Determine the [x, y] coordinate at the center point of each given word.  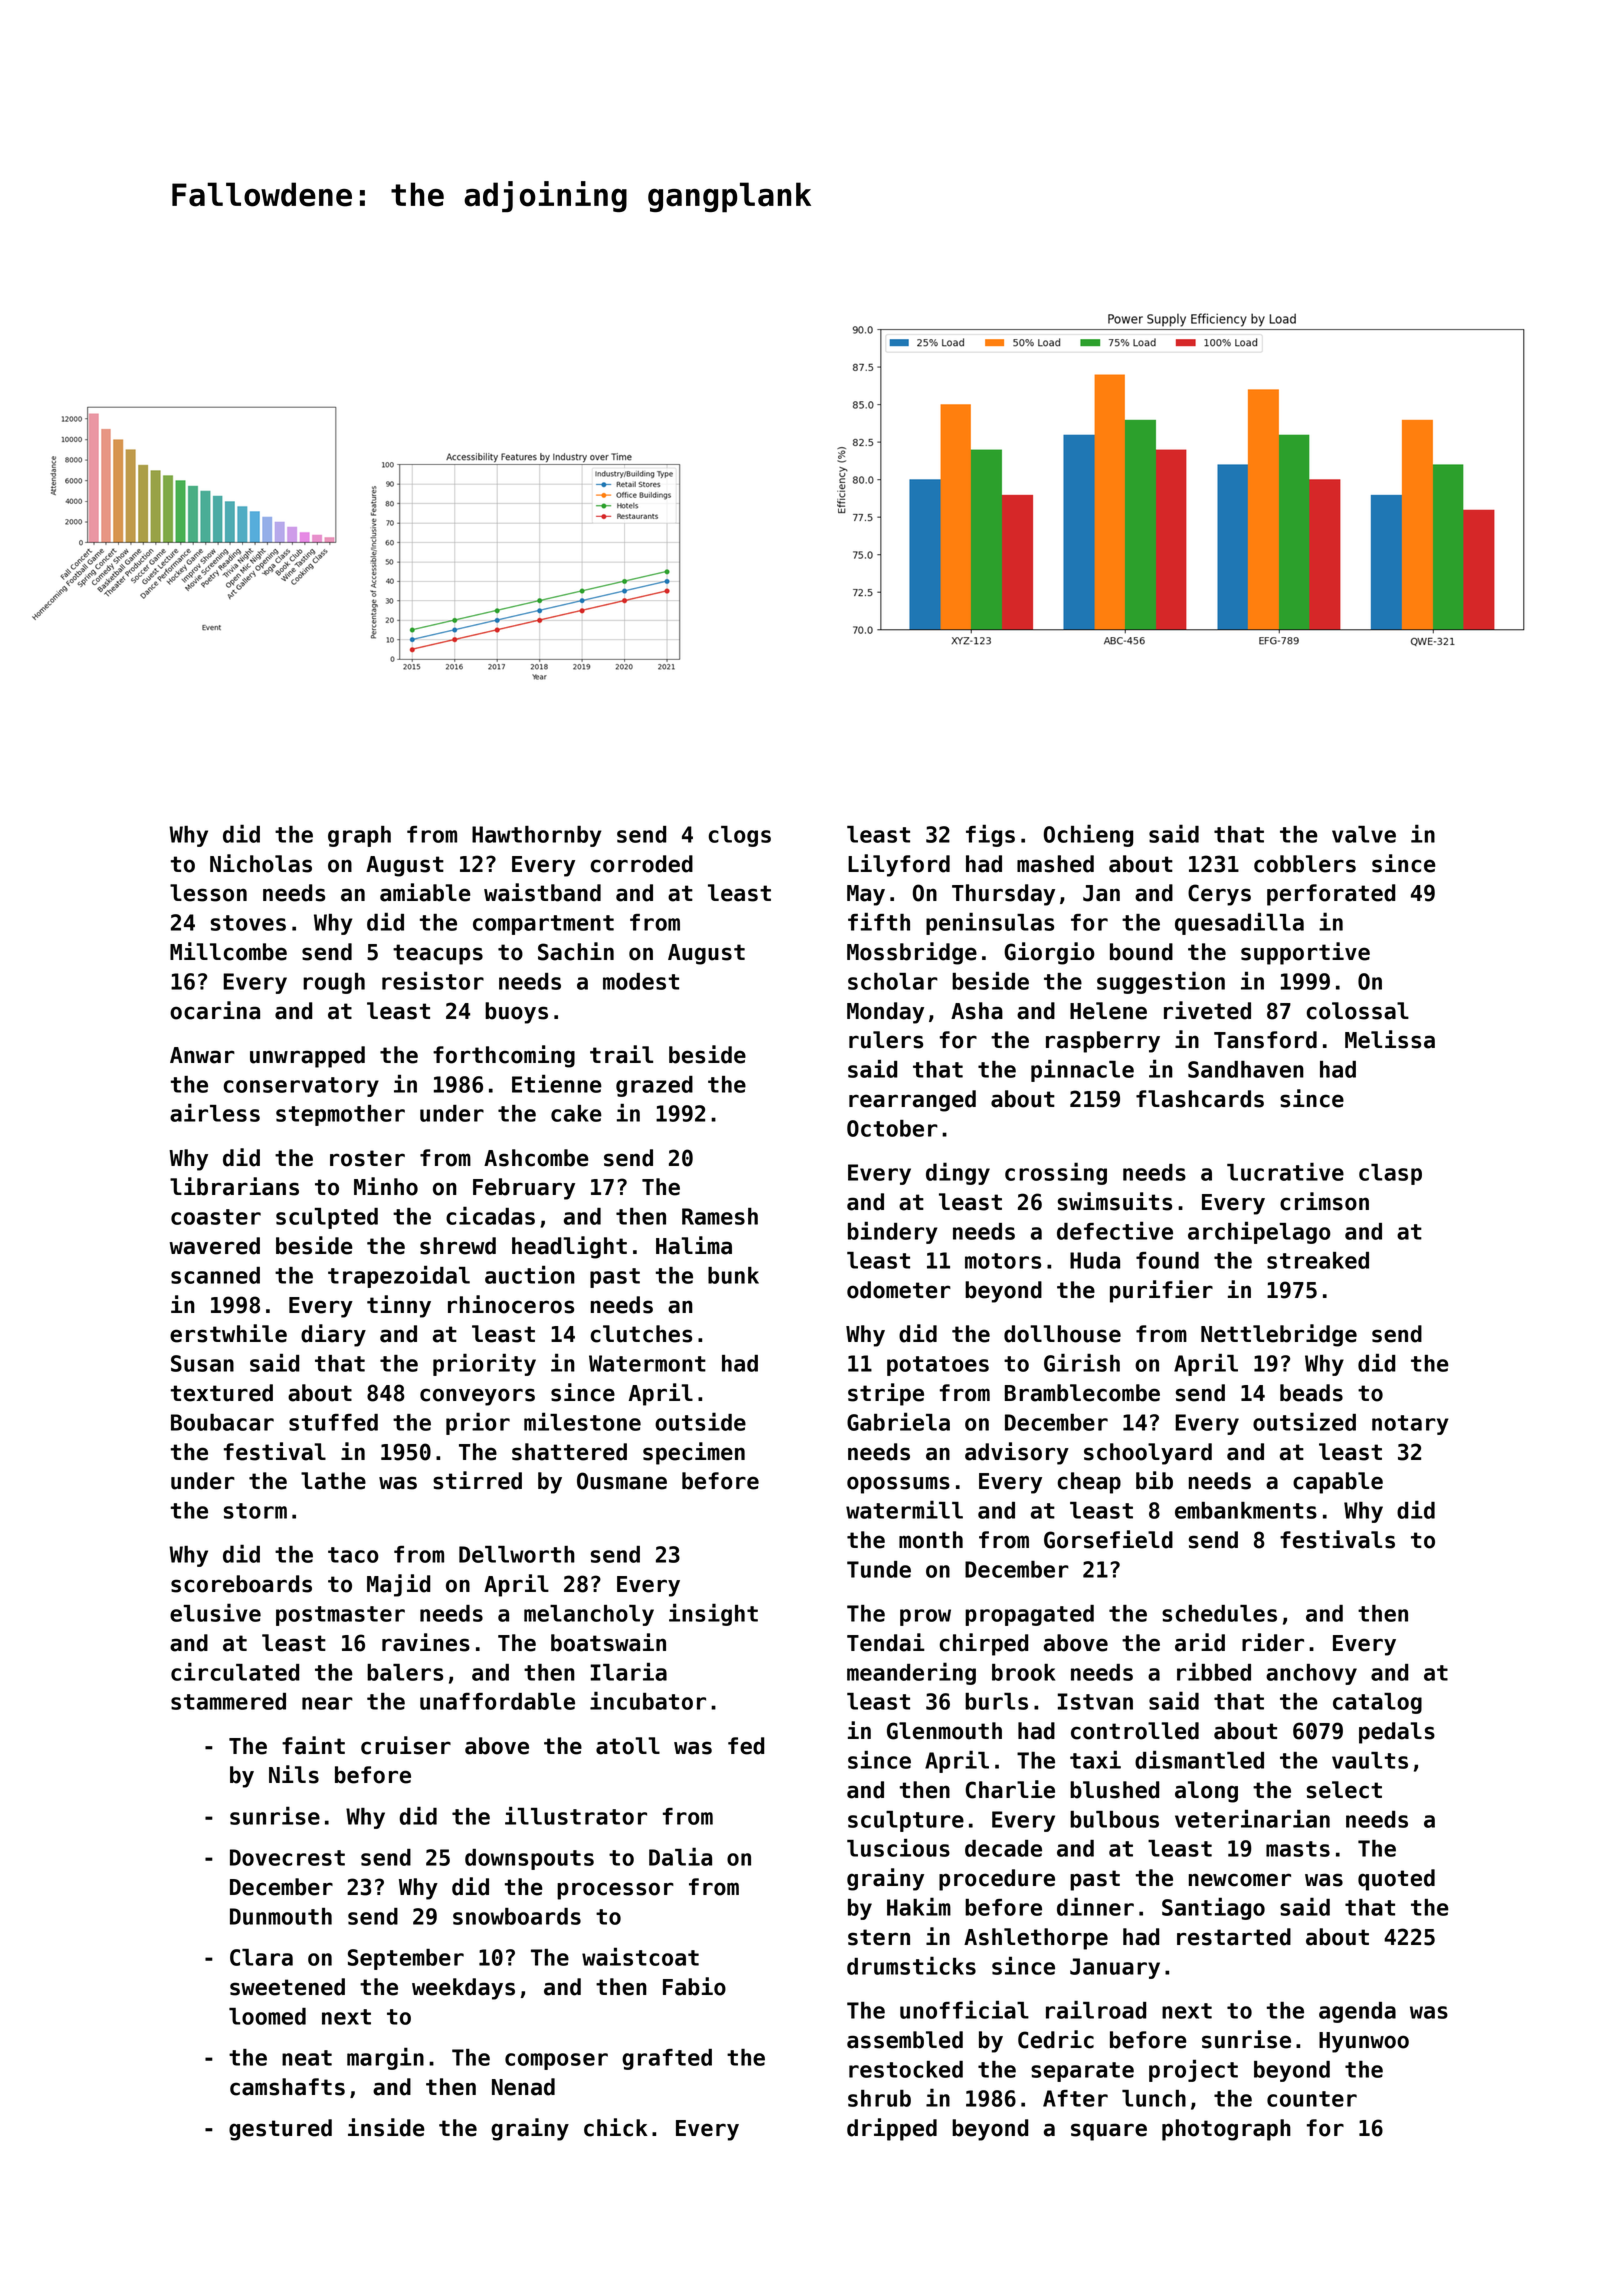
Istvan [1095, 1701]
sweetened [287, 1987]
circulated [235, 1671]
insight [713, 1614]
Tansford [1265, 1040]
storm [255, 1511]
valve [1364, 834]
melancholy [589, 1615]
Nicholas [261, 863]
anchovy [1311, 1674]
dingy [958, 1173]
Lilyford [899, 865]
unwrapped [307, 1057]
